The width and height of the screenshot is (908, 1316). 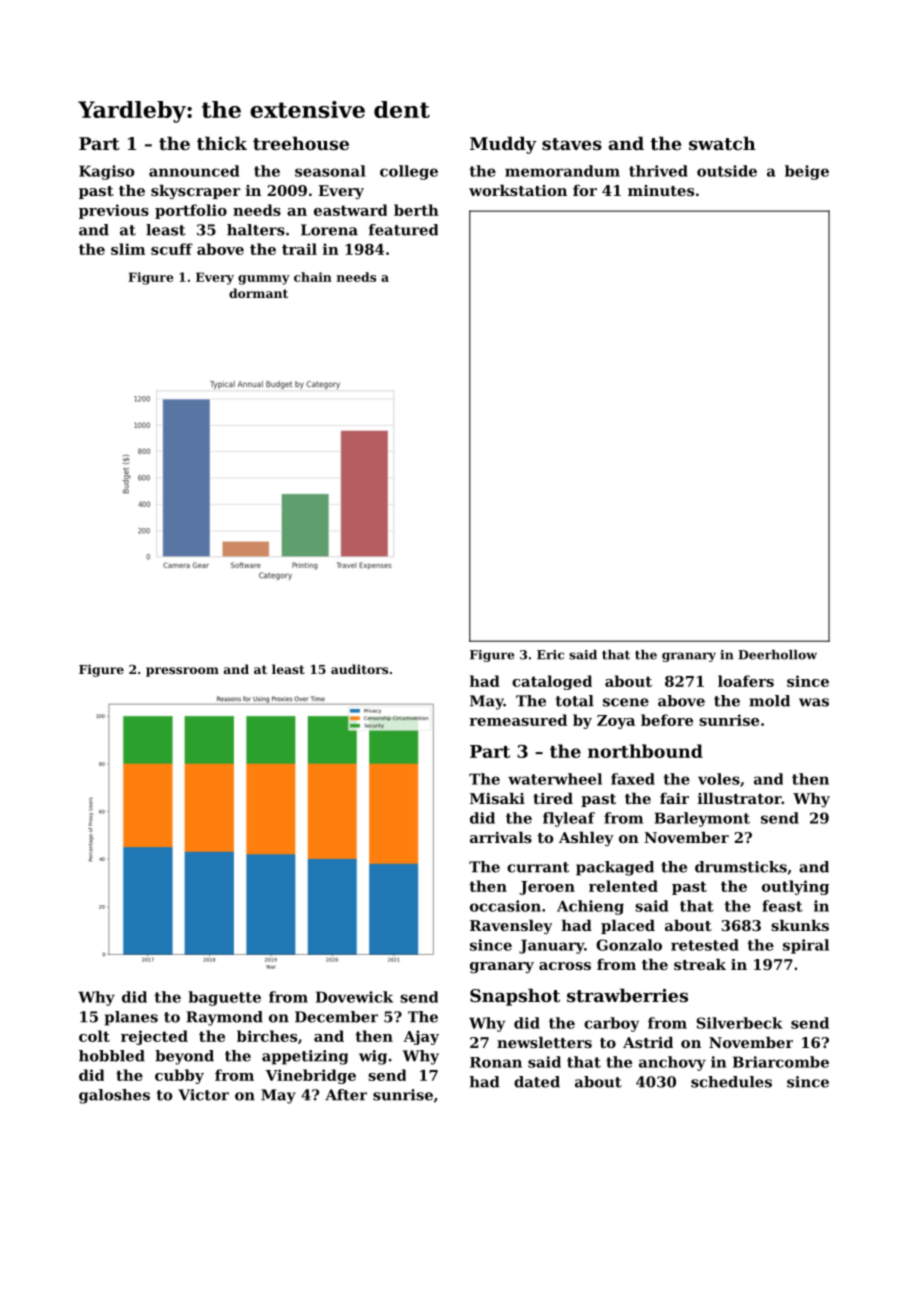 I want to click on treehouse, so click(x=301, y=143).
